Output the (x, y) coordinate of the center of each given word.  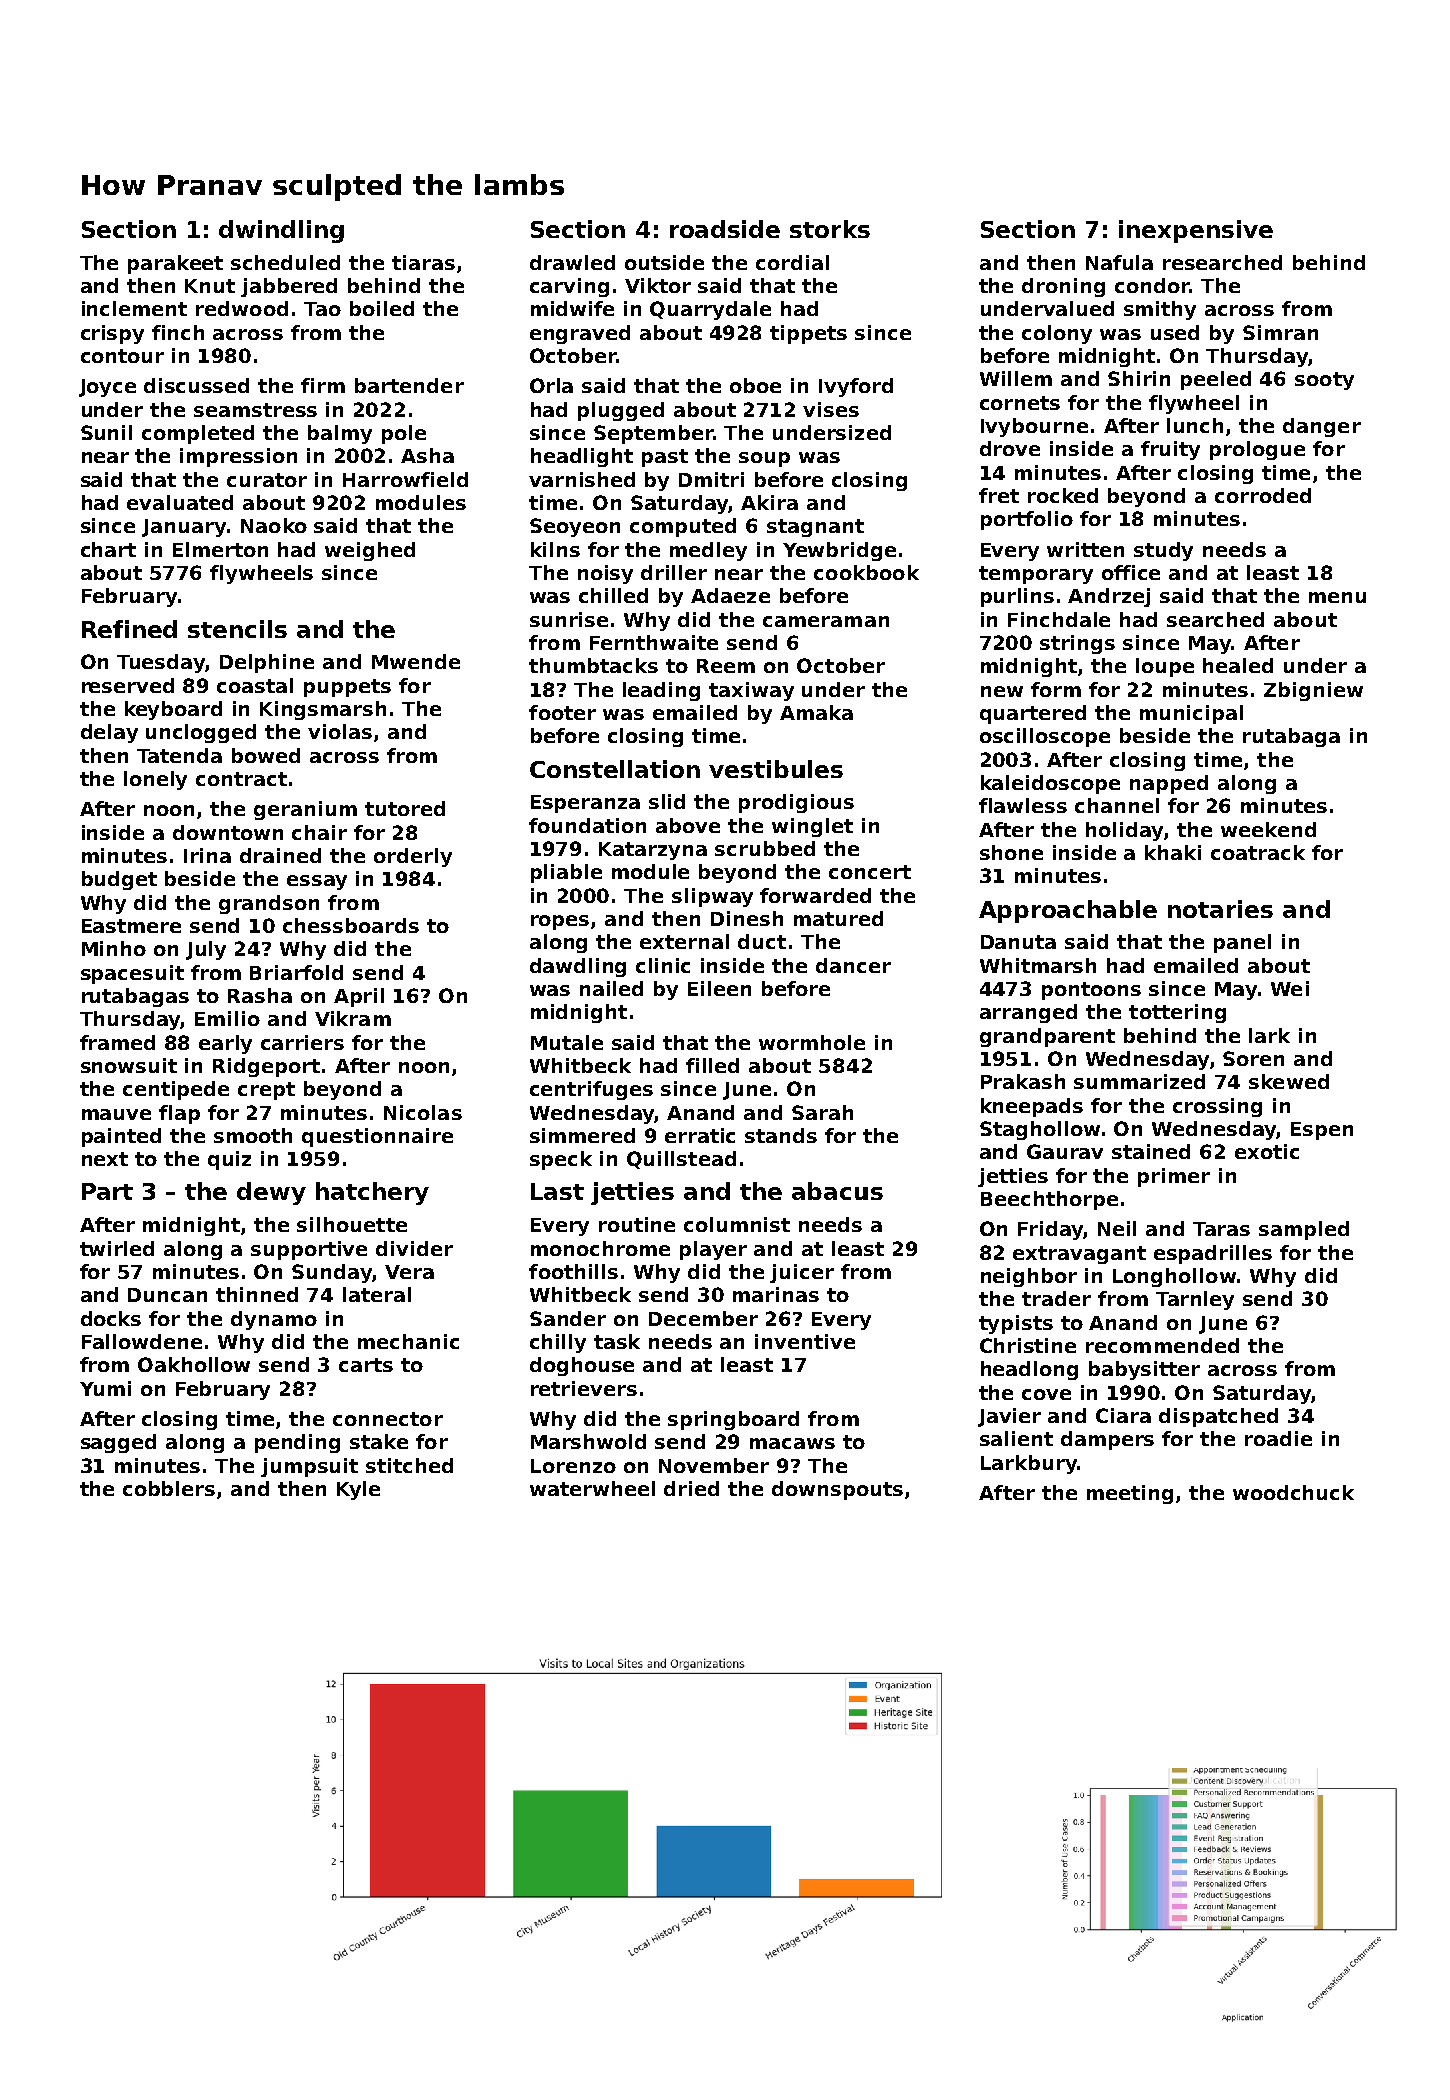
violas (340, 731)
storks (830, 229)
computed (683, 527)
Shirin (1139, 378)
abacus (837, 1191)
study (1163, 551)
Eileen (719, 988)
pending (297, 1443)
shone (1011, 852)
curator (267, 480)
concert (870, 872)
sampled (1304, 1230)
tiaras (423, 262)
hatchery (372, 1193)
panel (1242, 943)
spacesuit (132, 974)
